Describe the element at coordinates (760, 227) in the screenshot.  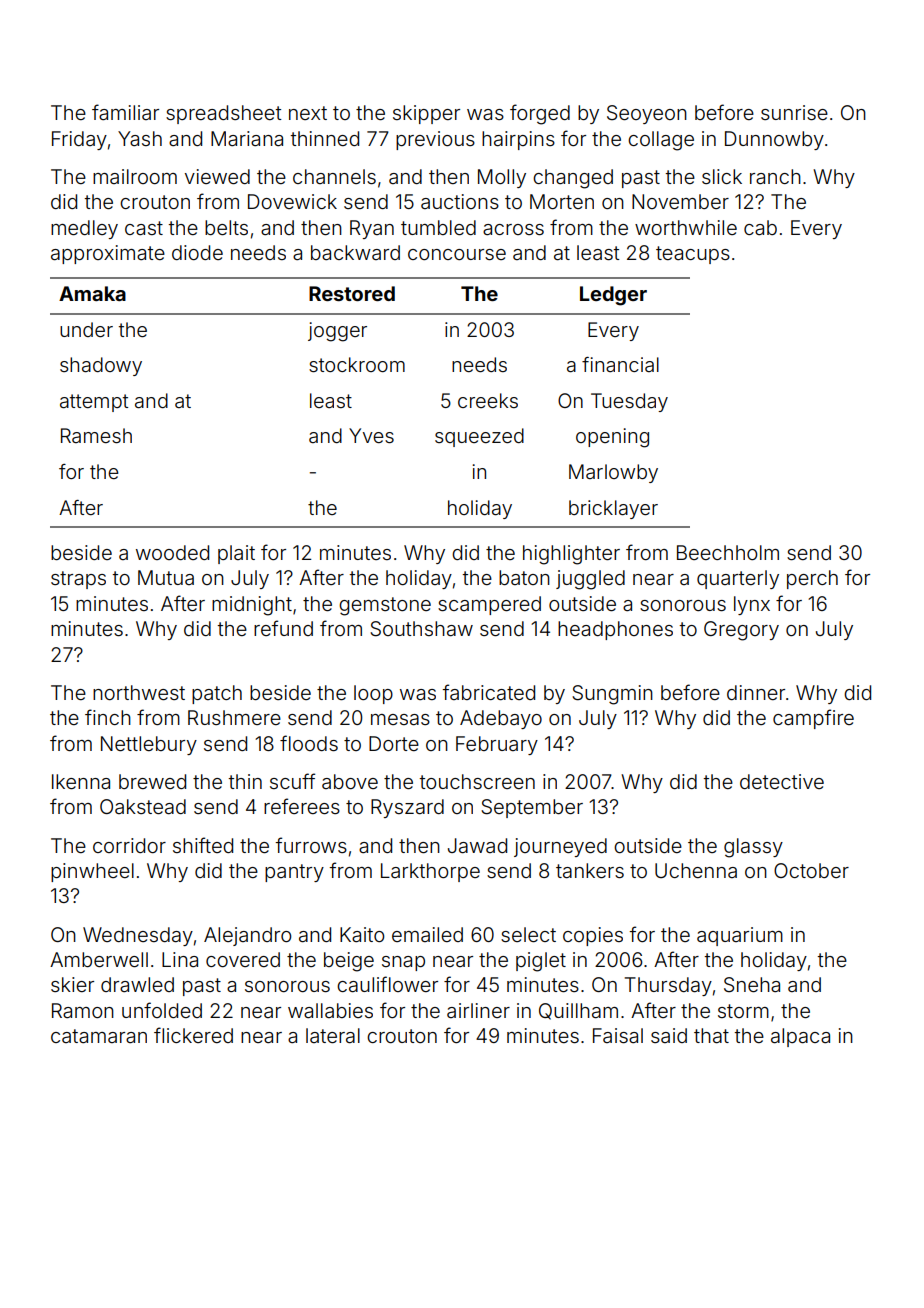
I see `cab` at that location.
